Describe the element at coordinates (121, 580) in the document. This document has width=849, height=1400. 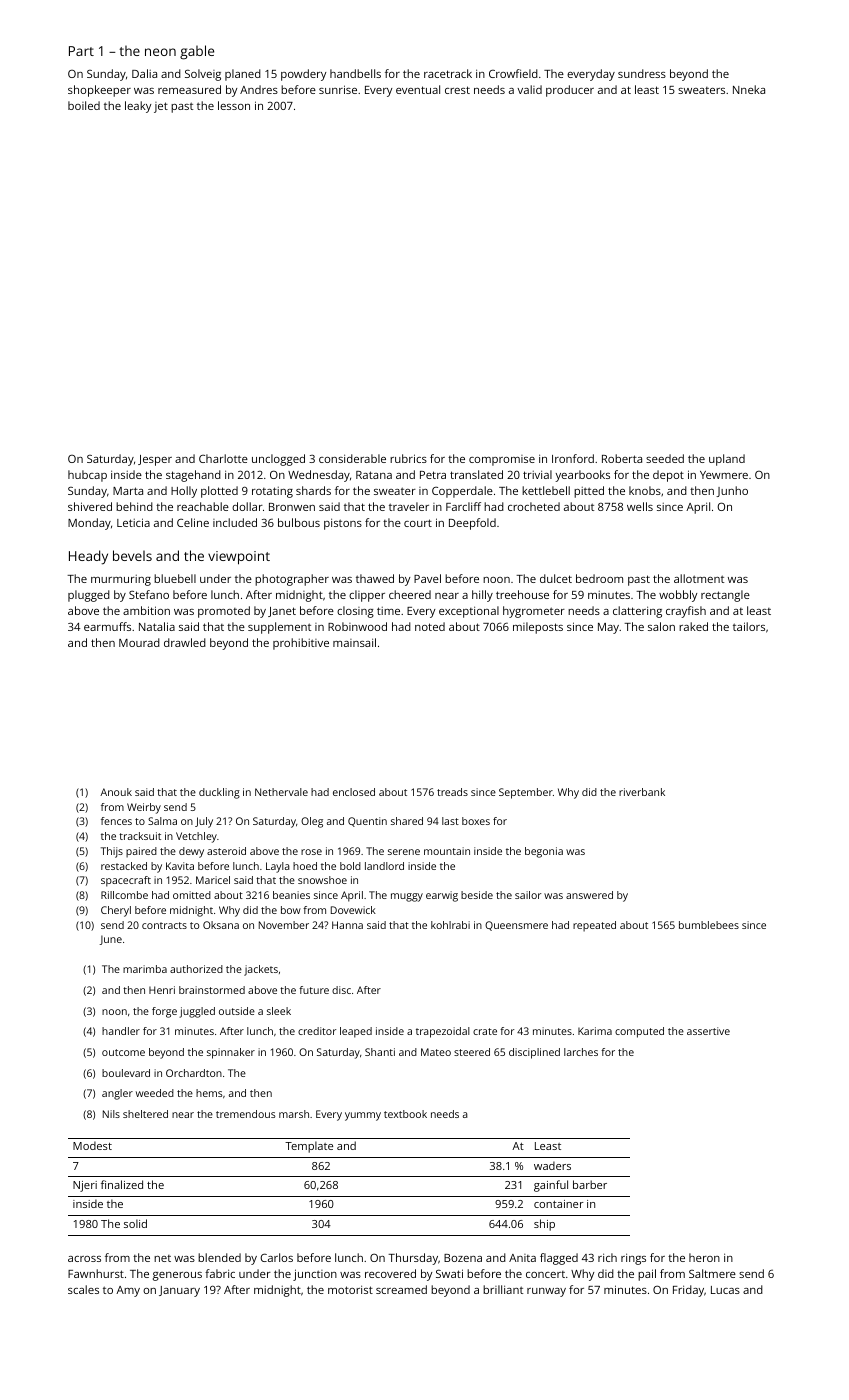
I see `murmuring` at that location.
